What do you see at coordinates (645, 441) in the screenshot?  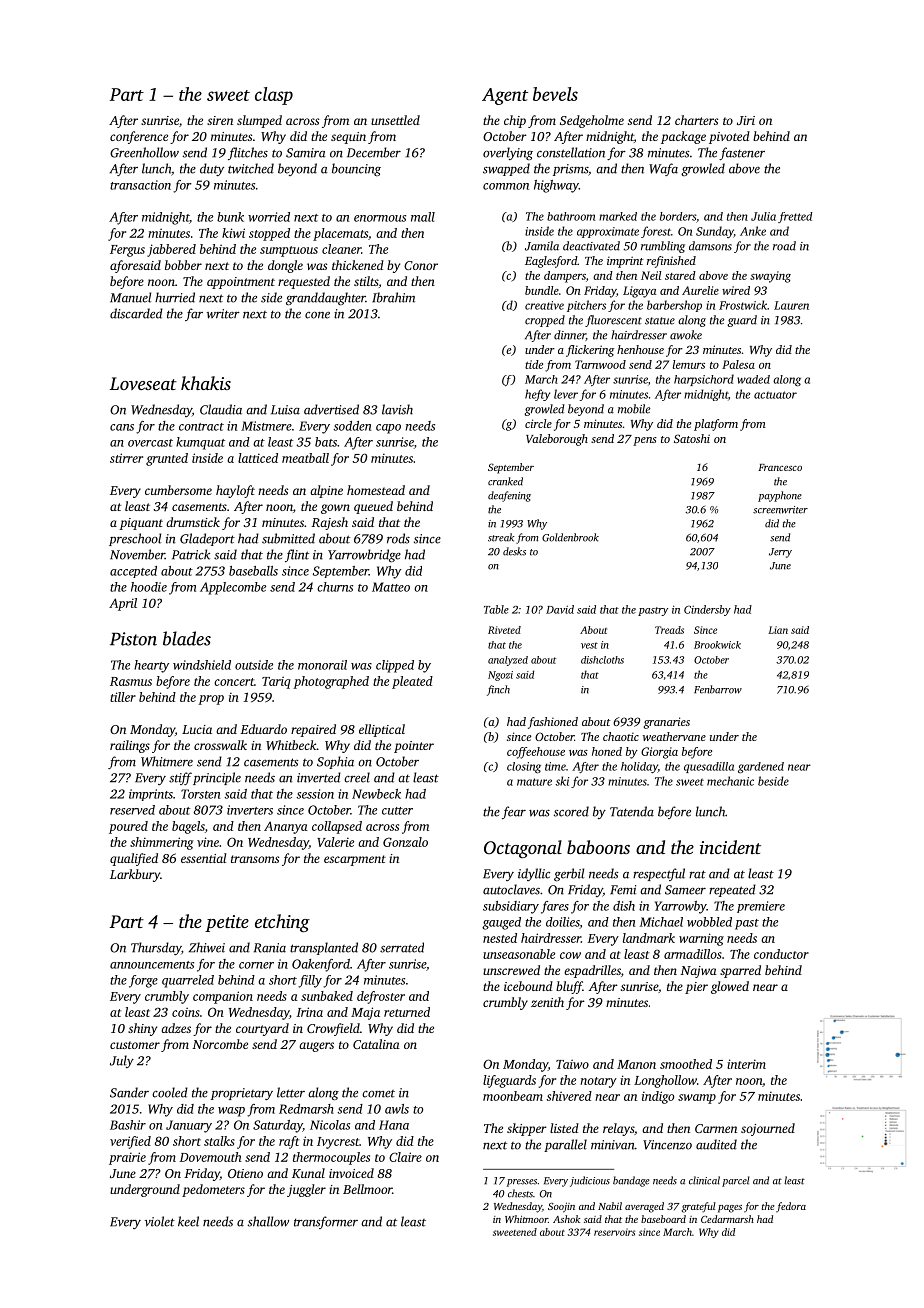 I see `pens` at bounding box center [645, 441].
